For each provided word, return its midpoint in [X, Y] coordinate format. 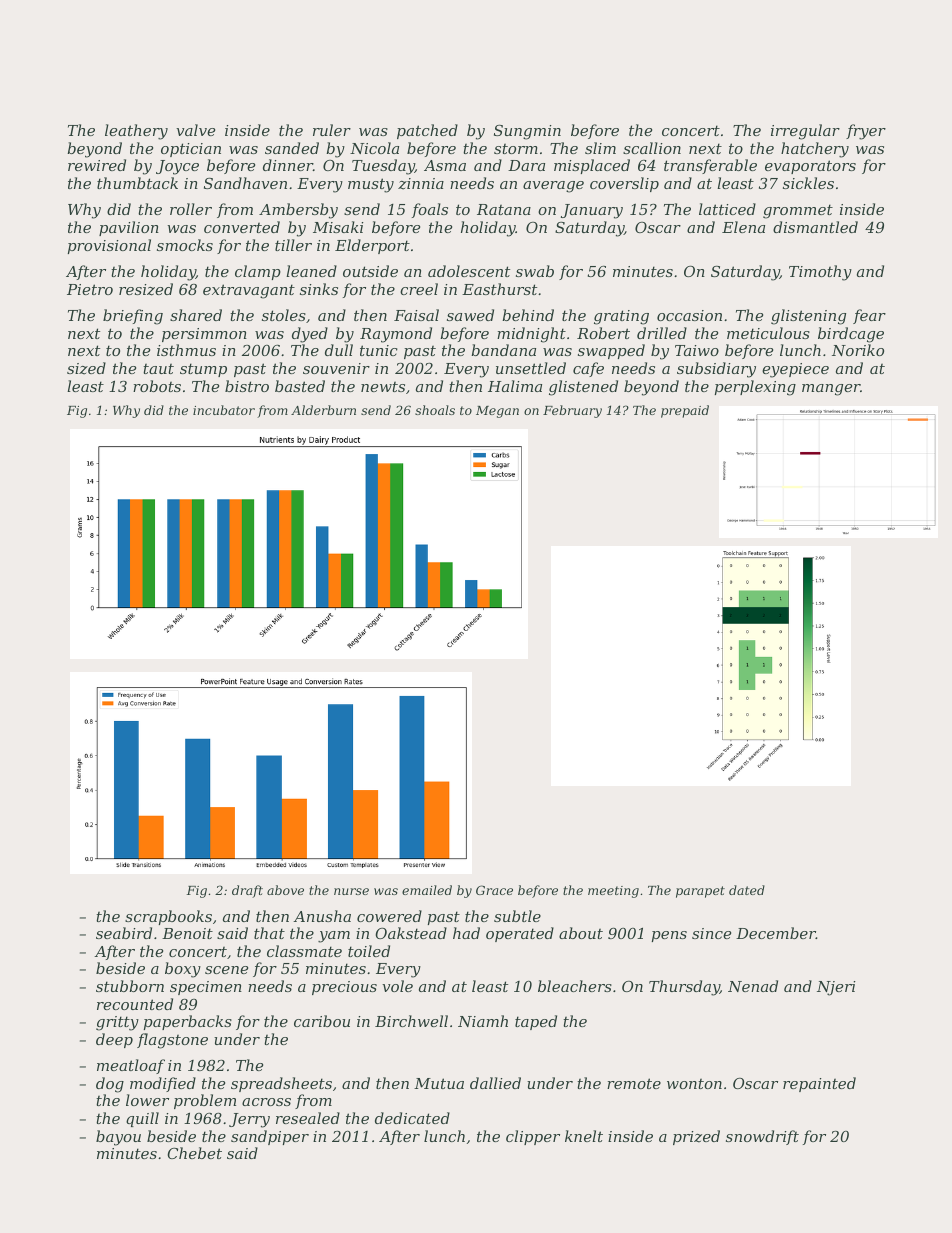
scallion [652, 148]
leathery [136, 132]
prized [696, 1137]
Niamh [483, 1021]
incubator [224, 410]
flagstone [172, 1041]
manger [831, 390]
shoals [435, 410]
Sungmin [527, 132]
